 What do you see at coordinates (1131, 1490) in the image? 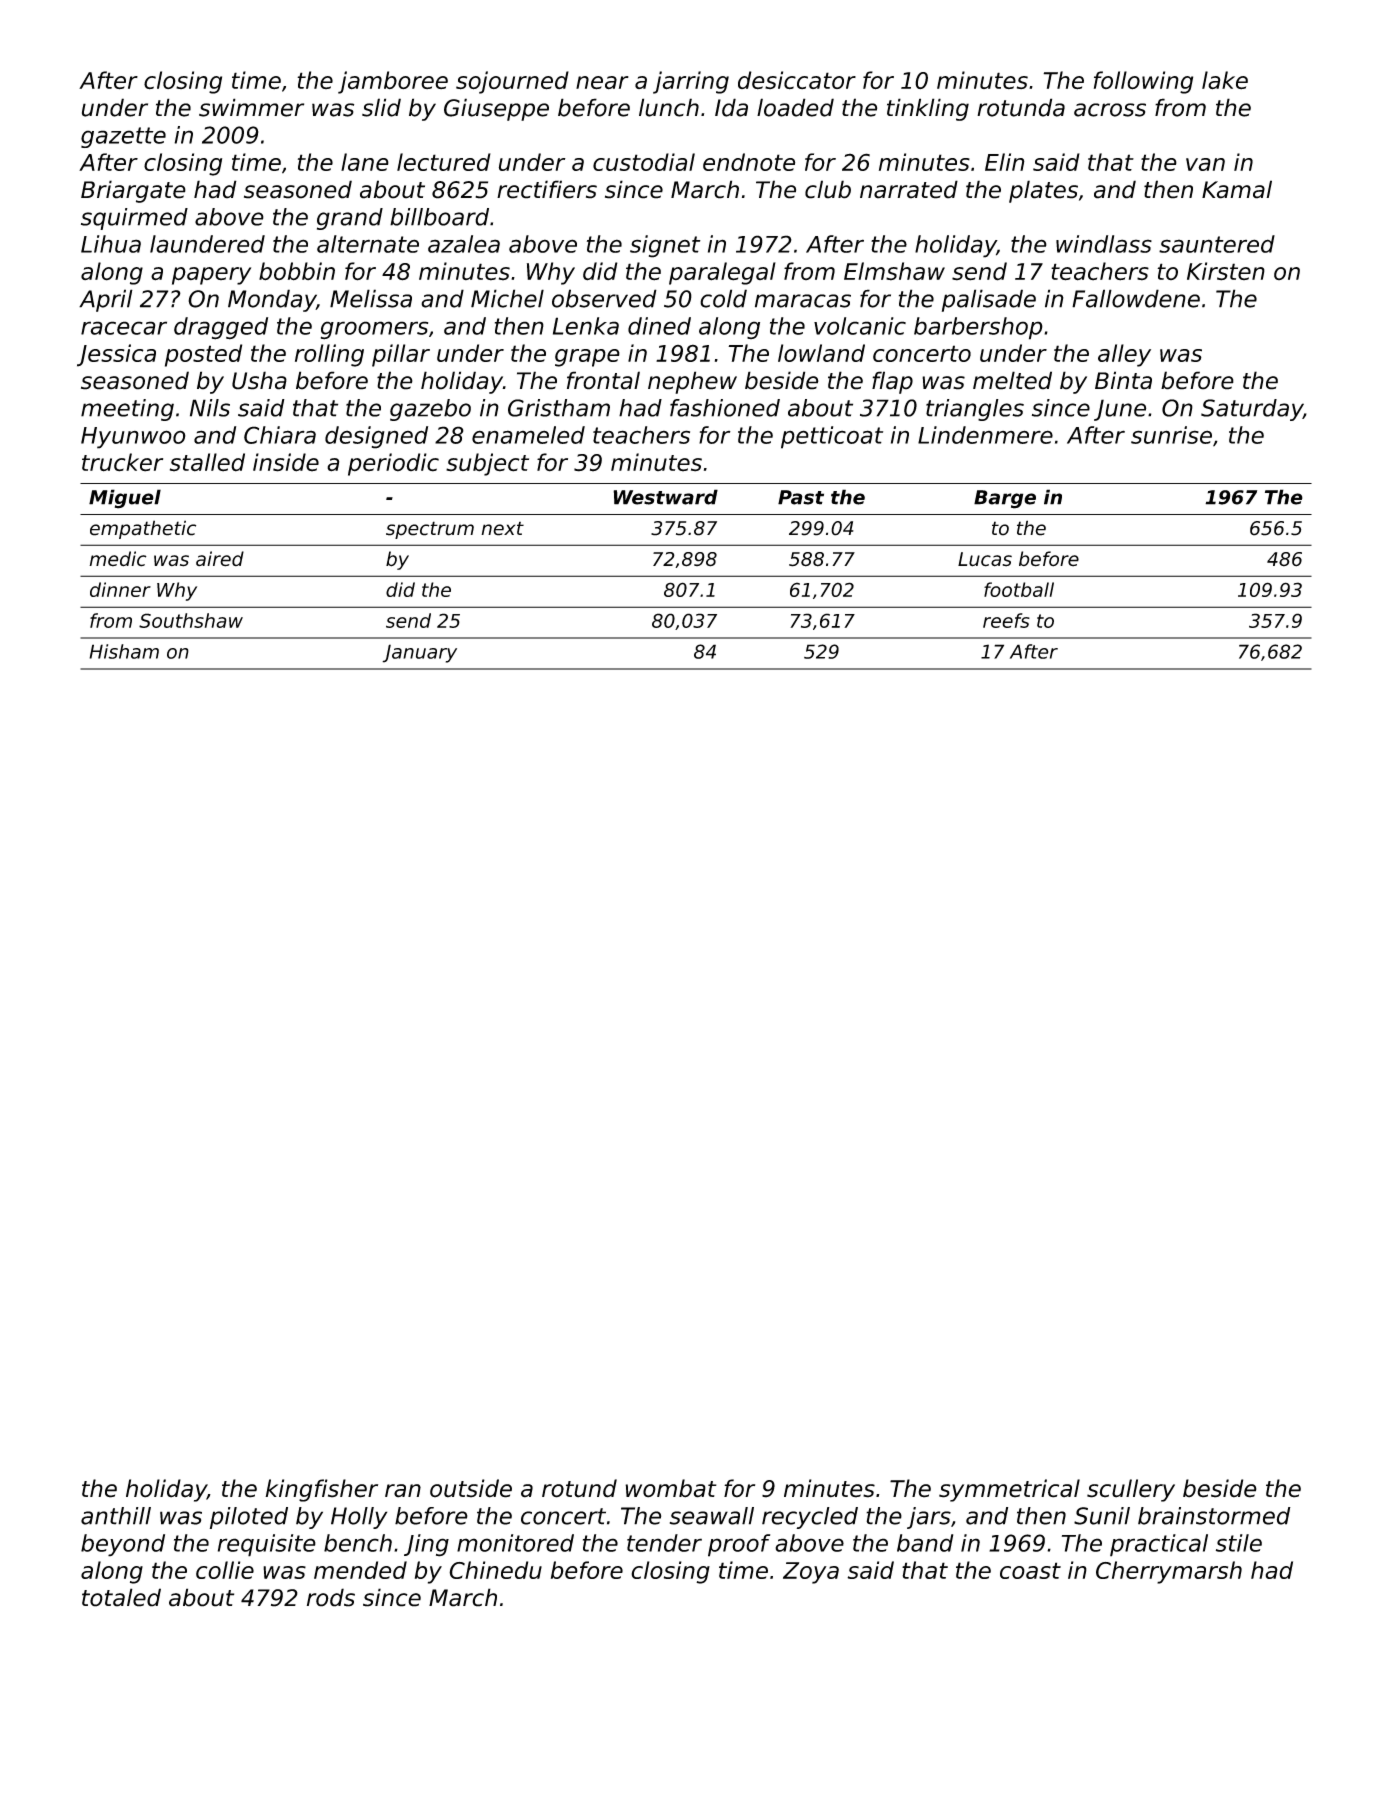
I see `scullery` at bounding box center [1131, 1490].
